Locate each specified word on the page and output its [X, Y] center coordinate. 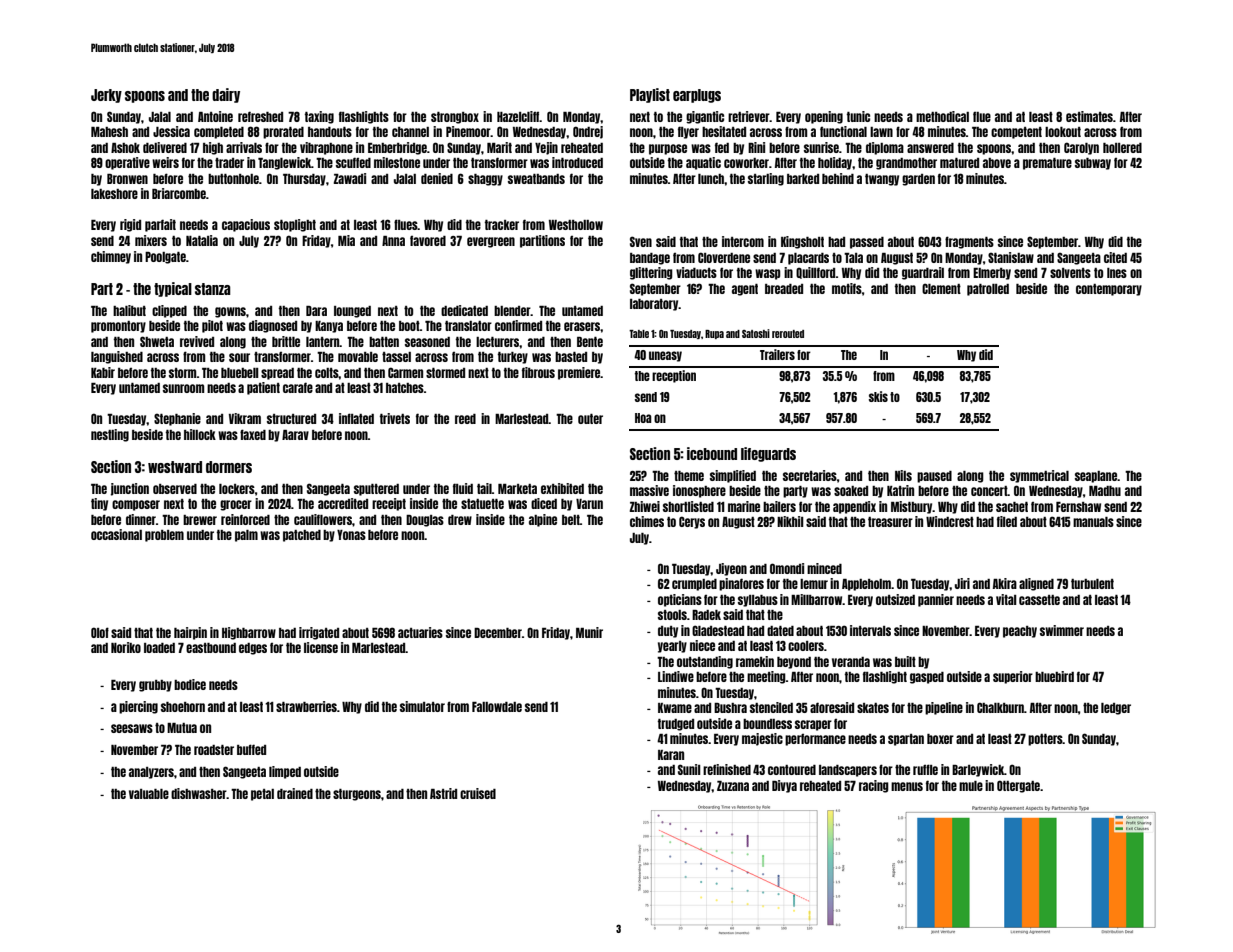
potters [1045, 740]
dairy [226, 95]
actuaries [420, 632]
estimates [1089, 116]
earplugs [697, 96]
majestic [762, 739]
